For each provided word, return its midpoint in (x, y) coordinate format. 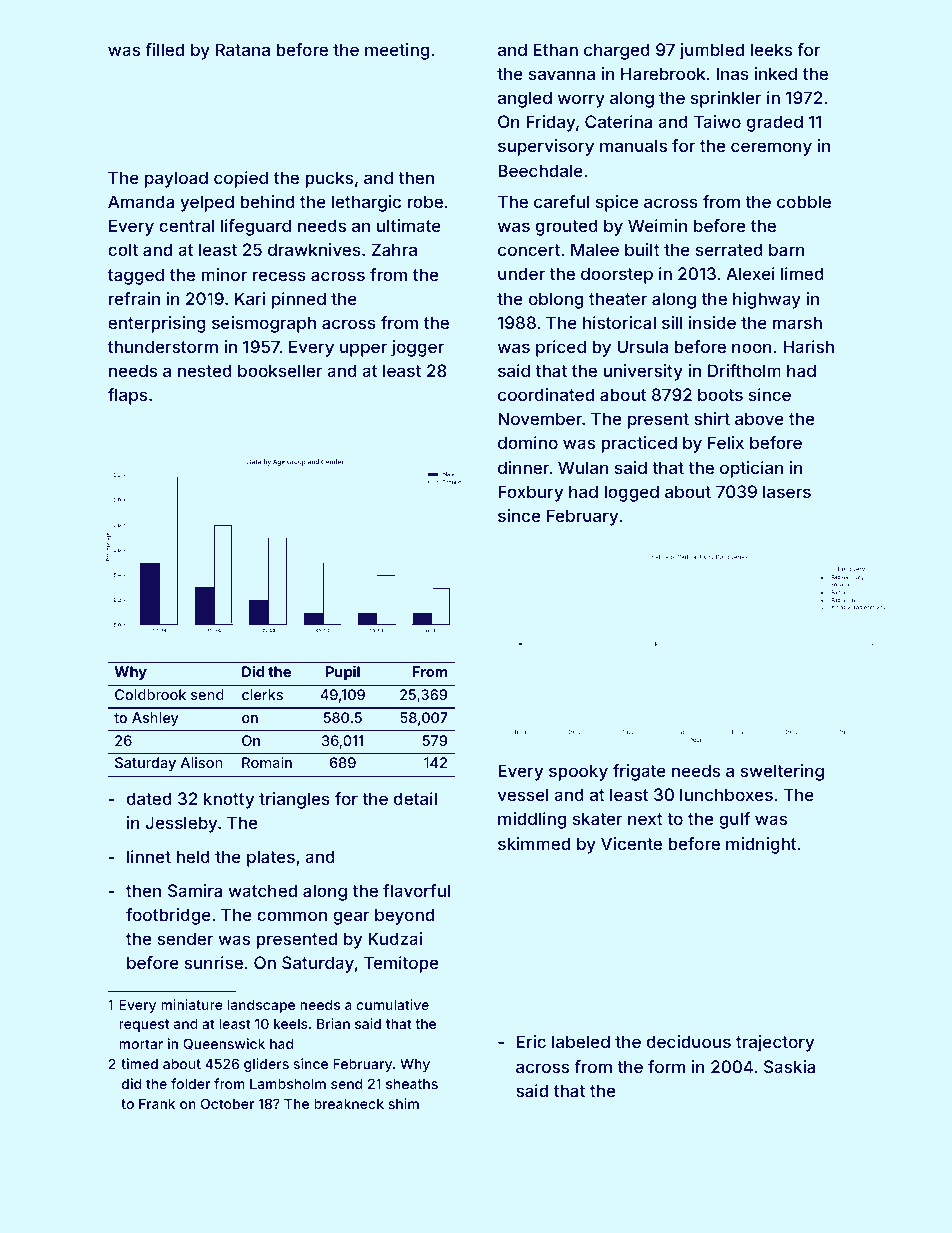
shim (403, 1103)
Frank (157, 1104)
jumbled (711, 51)
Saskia (789, 1066)
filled (164, 49)
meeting (397, 51)
